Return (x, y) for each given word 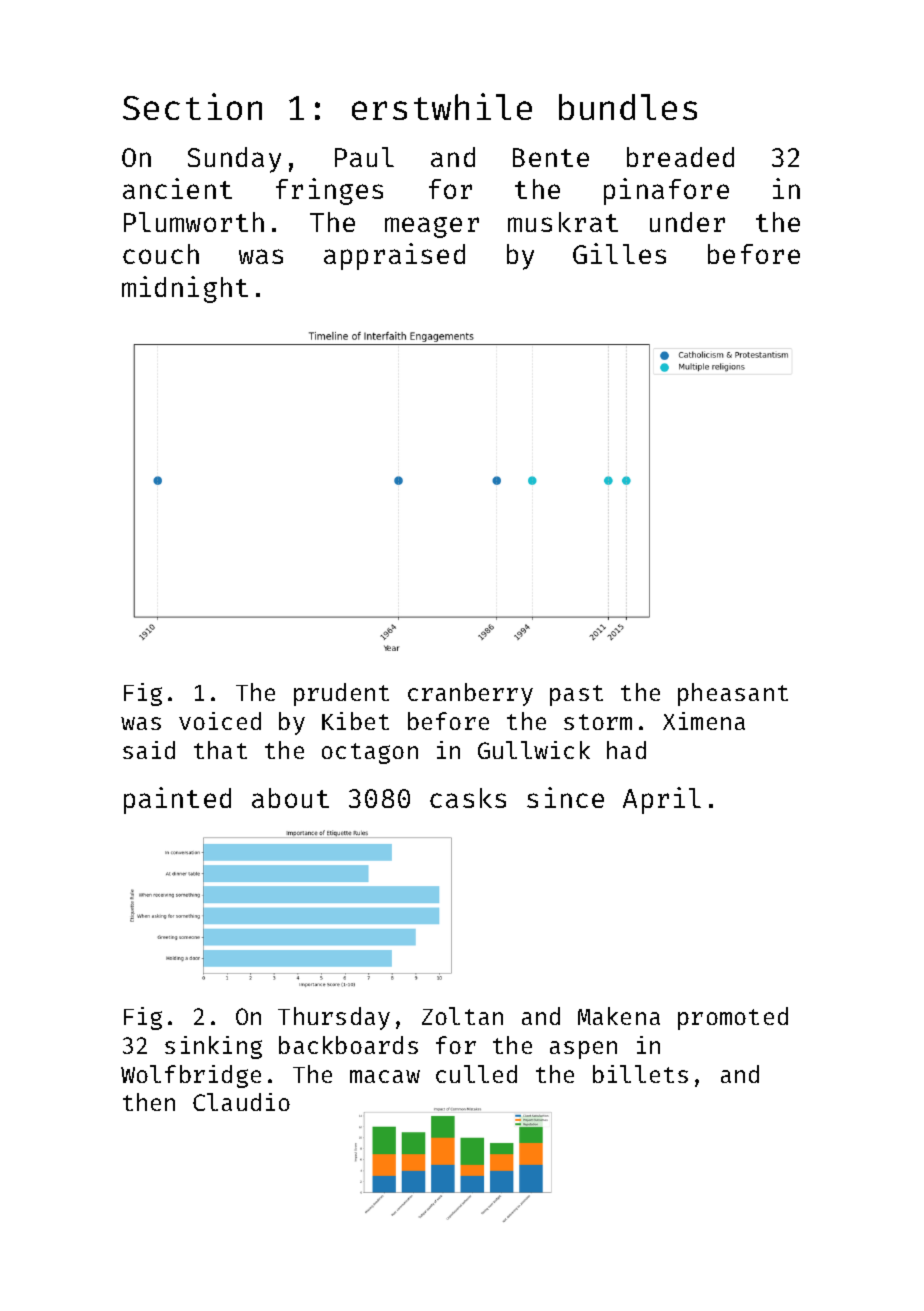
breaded (680, 157)
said (149, 750)
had (626, 750)
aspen (583, 1050)
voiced (220, 721)
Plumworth (194, 222)
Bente (551, 157)
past (576, 695)
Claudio (241, 1102)
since (565, 797)
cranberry (470, 694)
